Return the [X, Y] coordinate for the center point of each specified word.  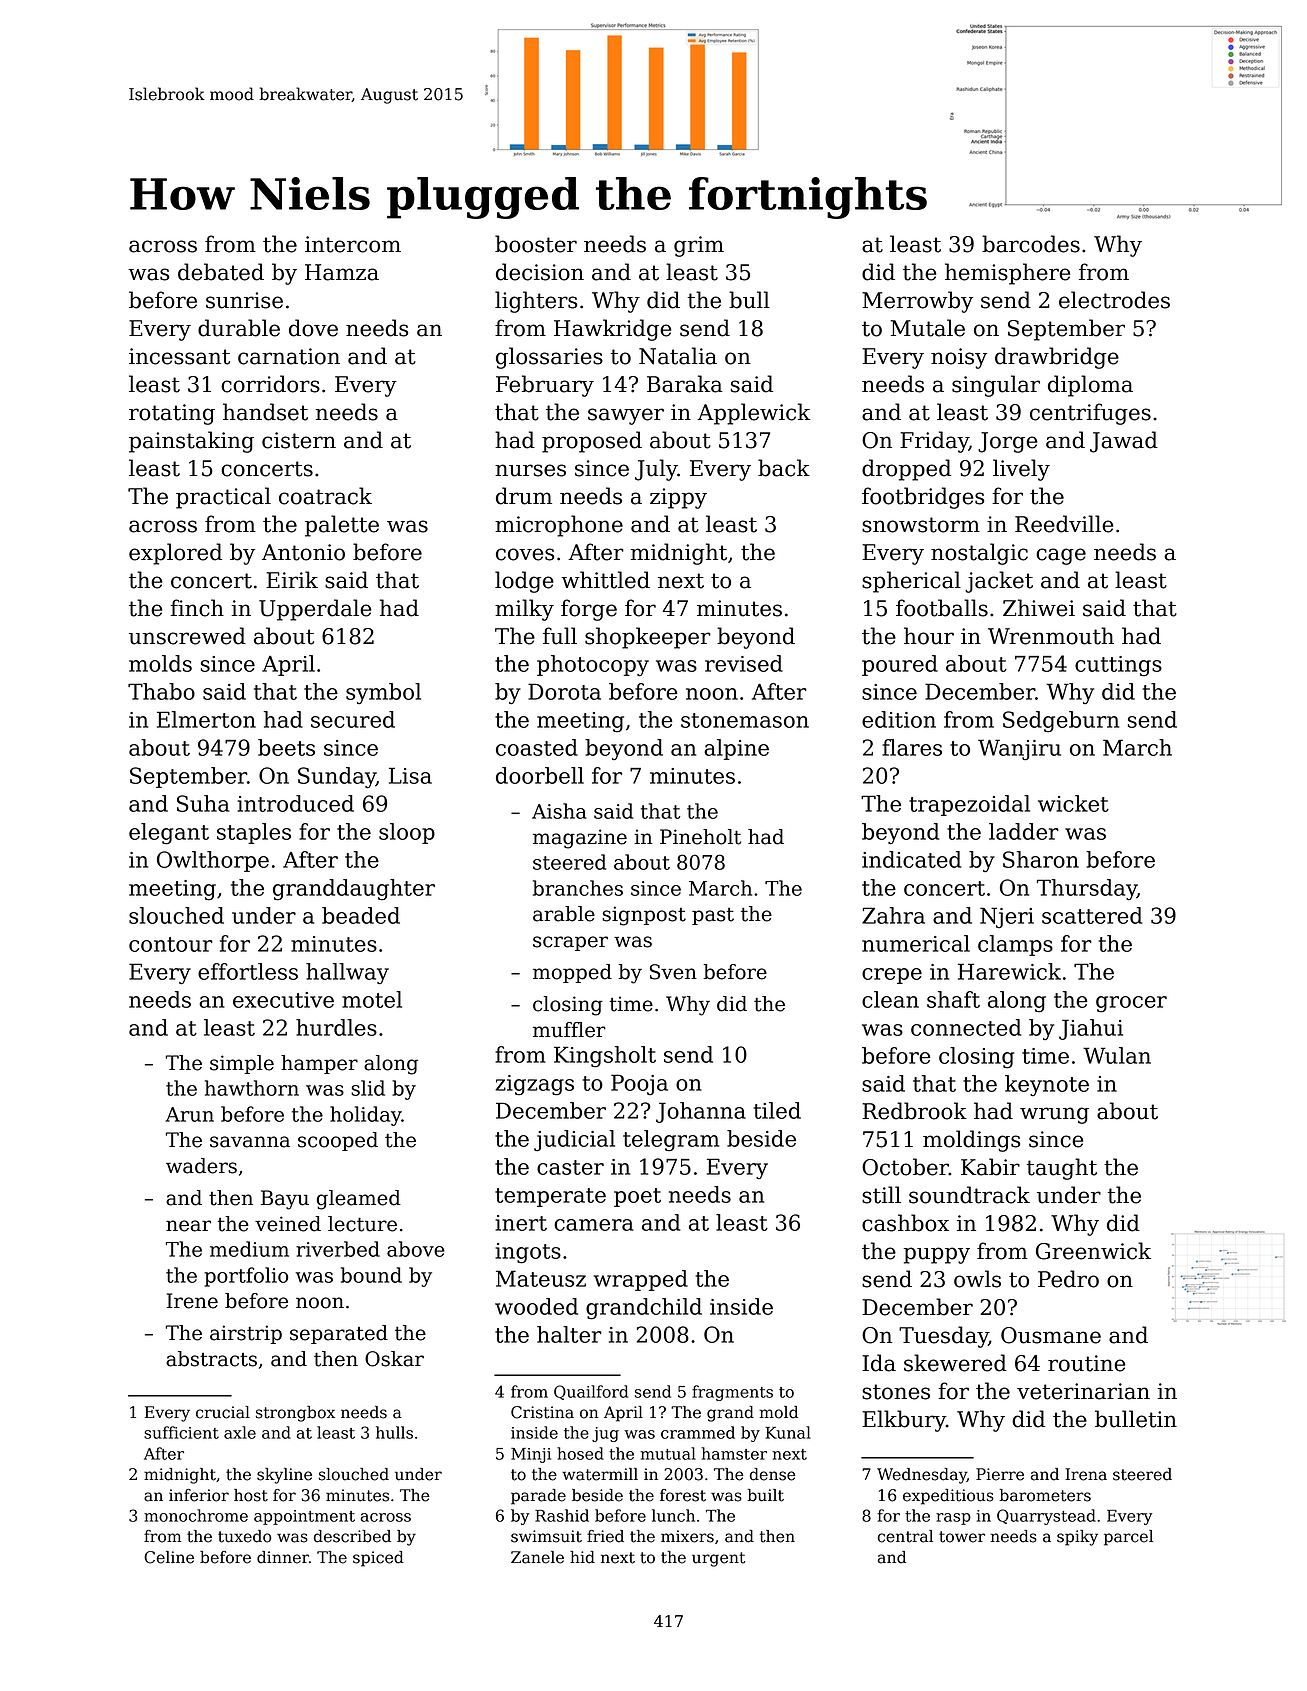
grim [699, 246]
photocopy [593, 665]
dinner [283, 1557]
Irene [192, 1301]
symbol [383, 693]
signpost [644, 916]
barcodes [1031, 244]
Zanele [537, 1557]
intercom [353, 244]
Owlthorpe [213, 861]
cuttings [1118, 666]
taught [1062, 1169]
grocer [1131, 1004]
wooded [536, 1306]
